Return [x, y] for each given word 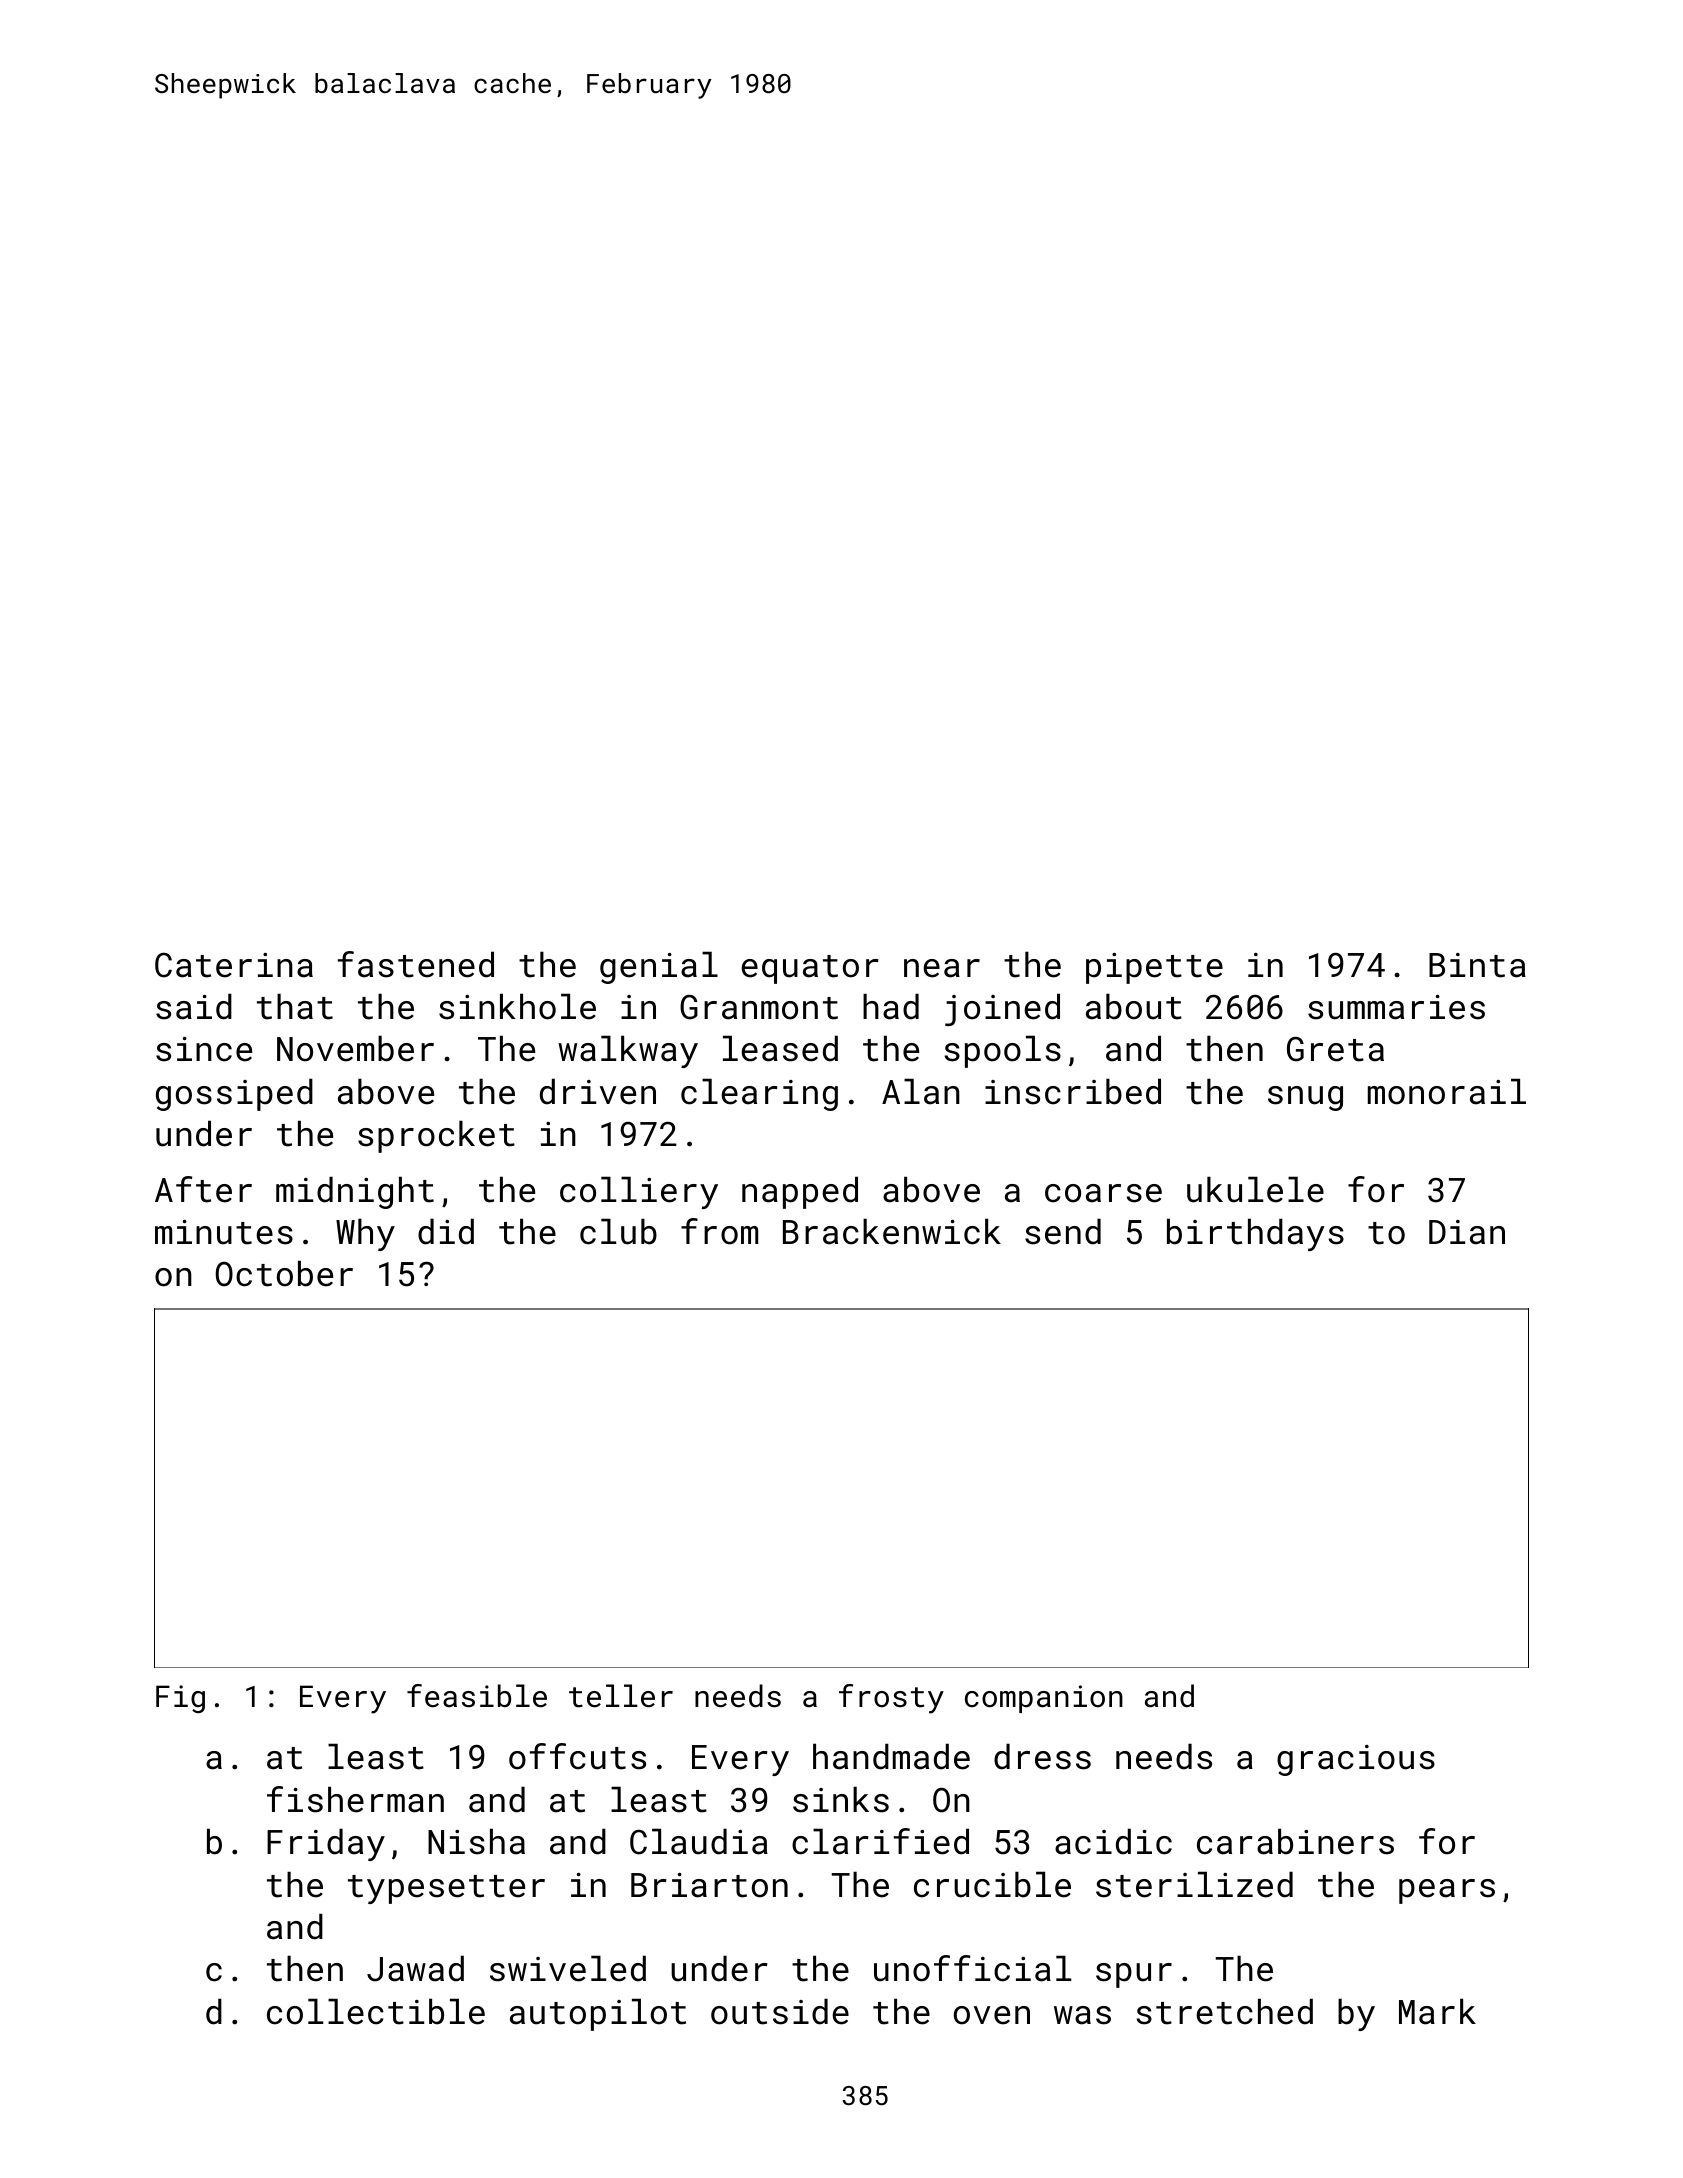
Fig [180, 1699]
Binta [1477, 965]
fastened [416, 964]
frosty [891, 1699]
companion [1044, 1699]
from [719, 1231]
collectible [376, 2011]
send [1063, 1231]
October [284, 1273]
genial [659, 967]
